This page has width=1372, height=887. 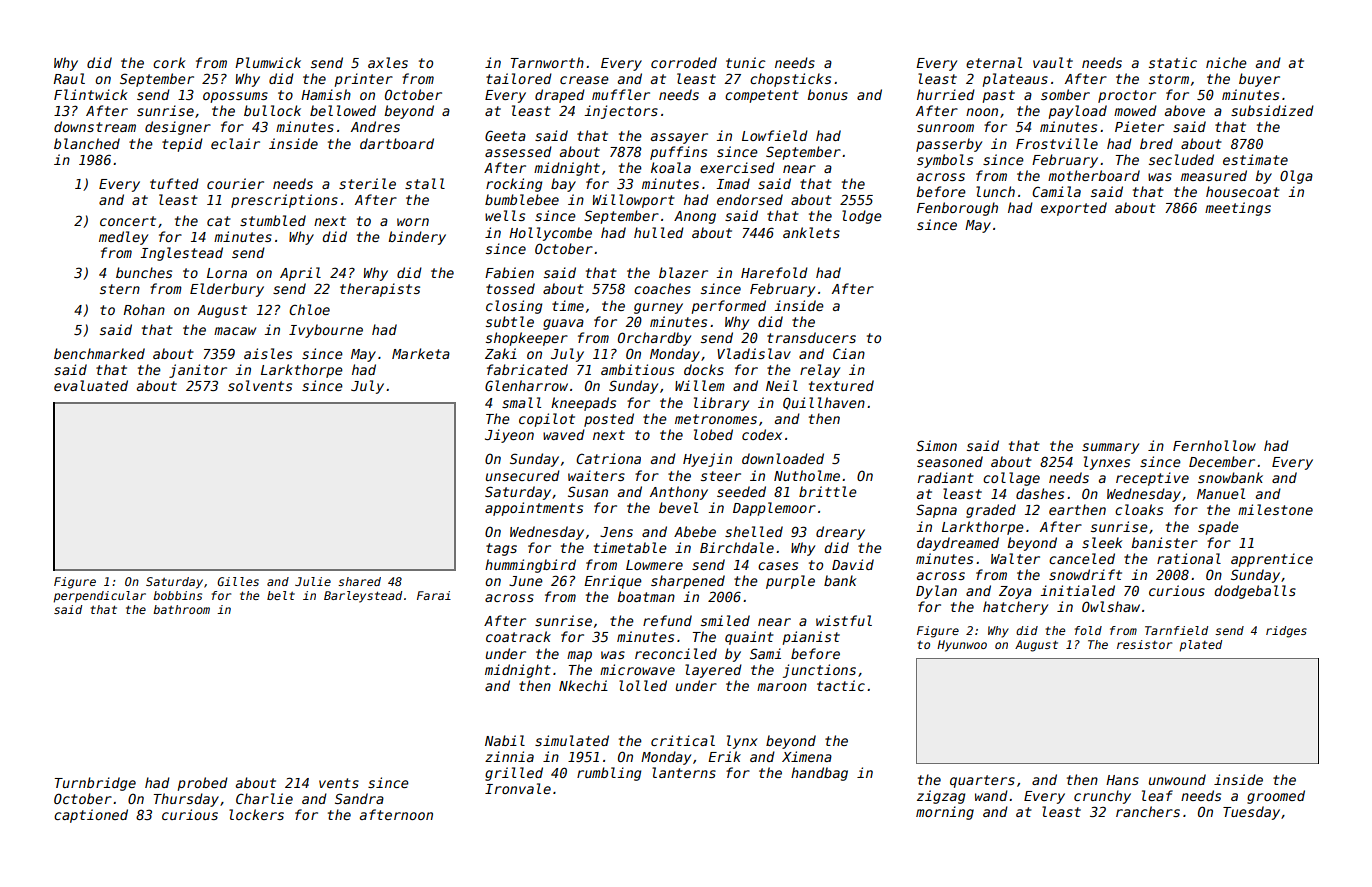 I want to click on axles, so click(x=388, y=62).
